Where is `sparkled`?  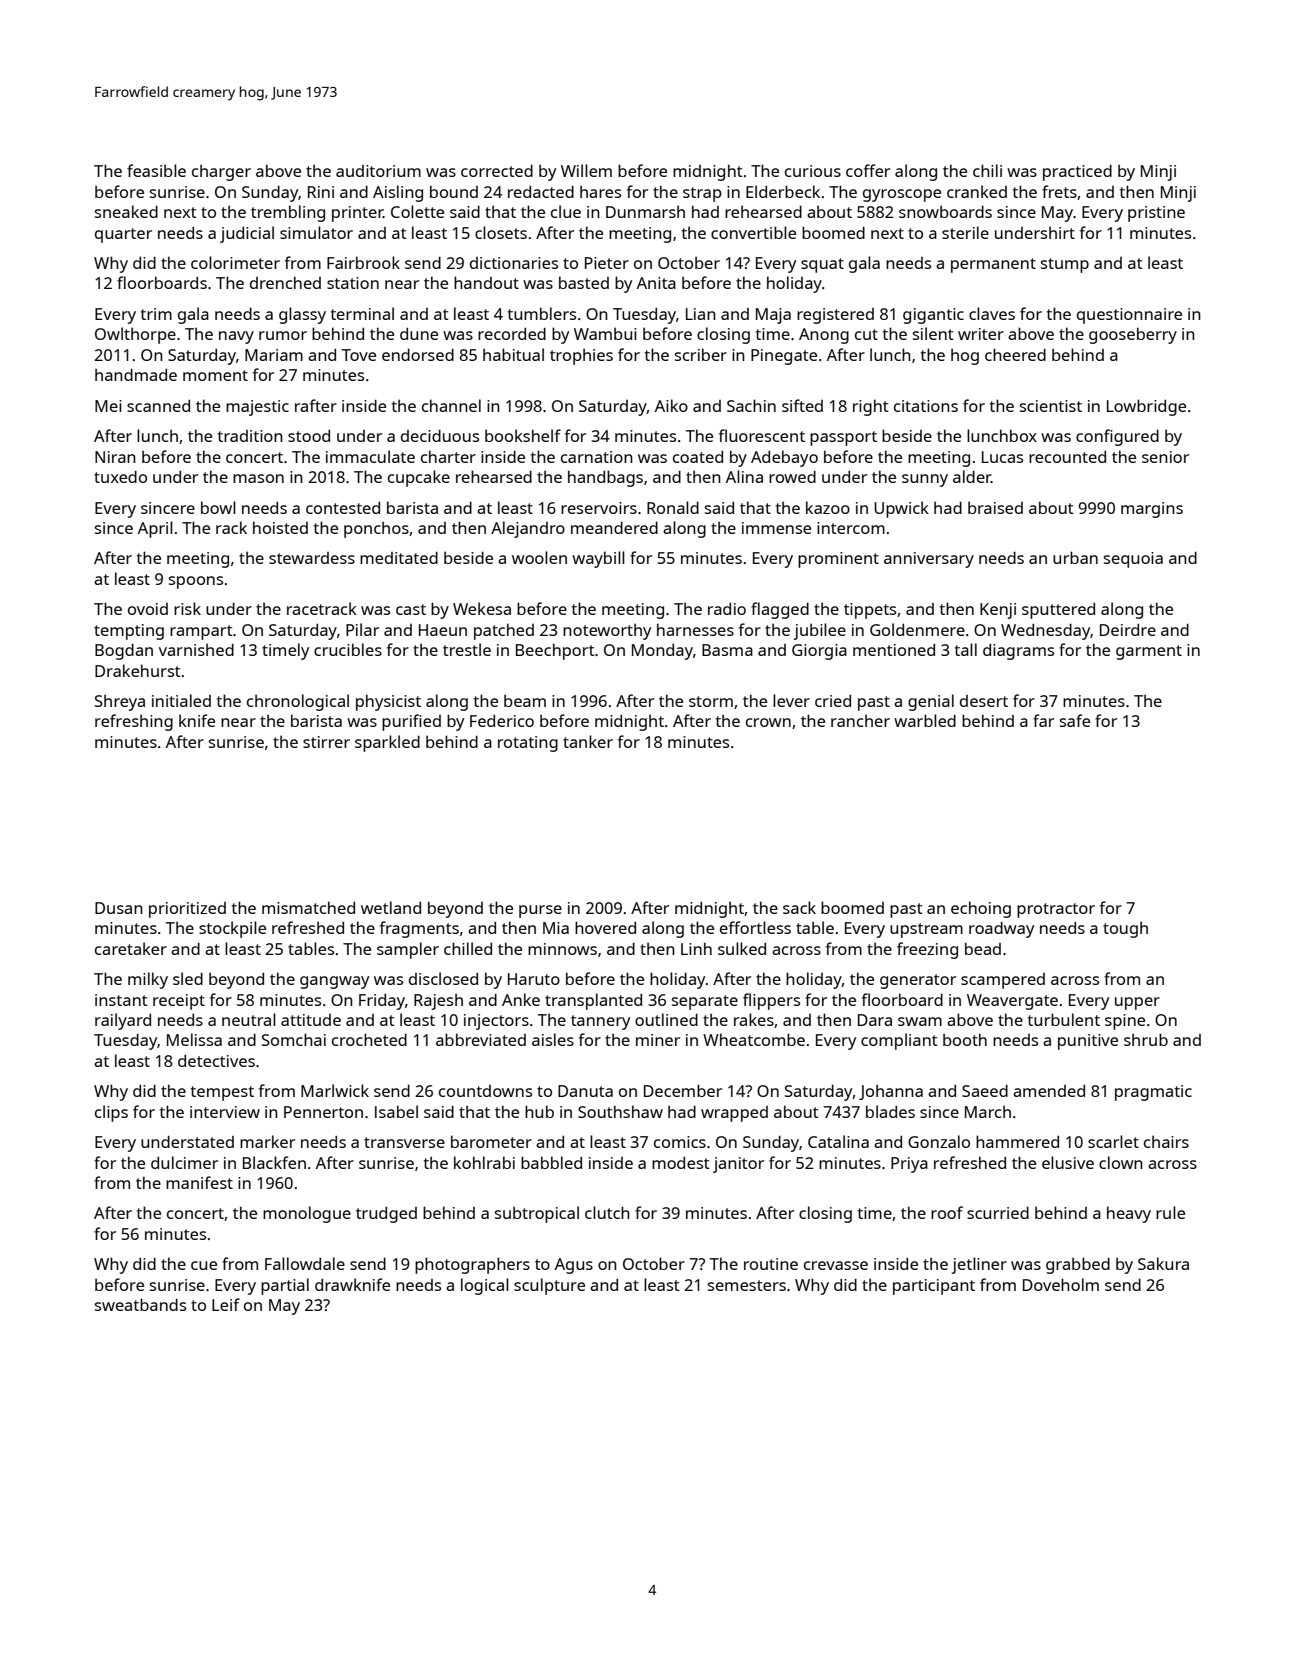
sparkled is located at coordinates (387, 743).
